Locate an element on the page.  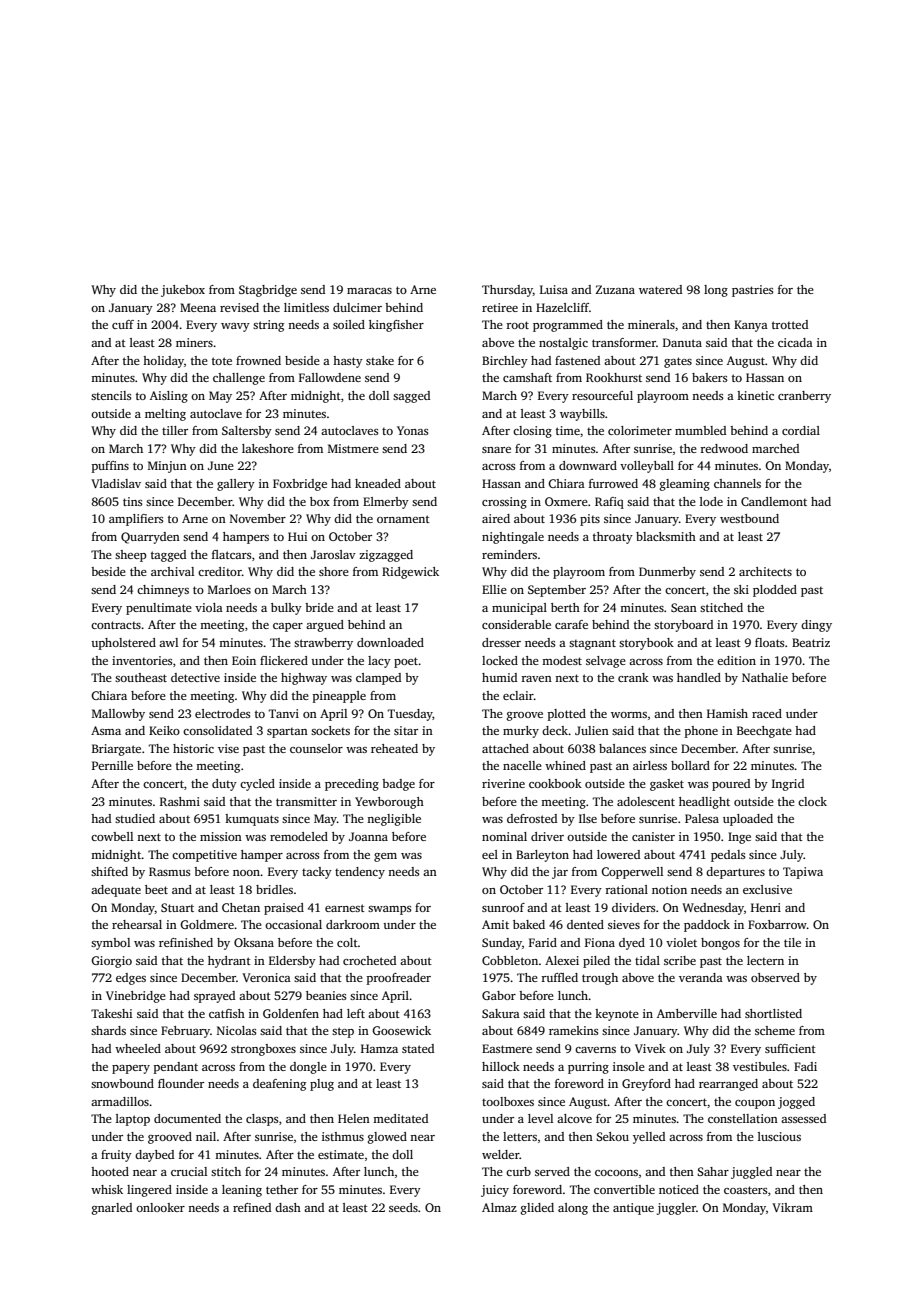
Meena is located at coordinates (198, 307).
